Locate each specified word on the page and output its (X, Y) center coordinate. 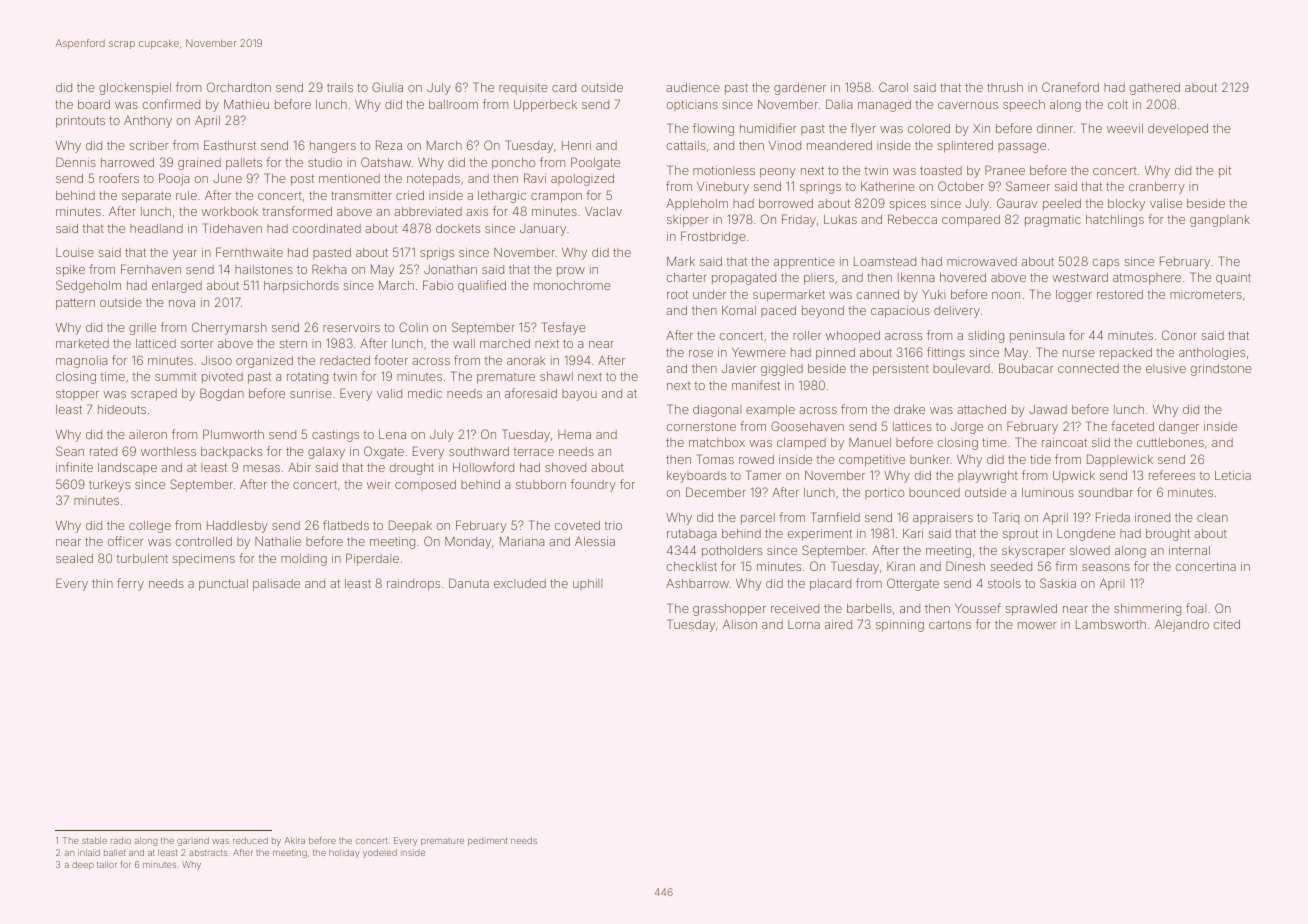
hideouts (122, 409)
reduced (250, 840)
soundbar (1106, 492)
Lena (392, 434)
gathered (1155, 89)
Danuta (469, 583)
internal (1189, 550)
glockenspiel (135, 89)
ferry (130, 584)
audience (693, 87)
